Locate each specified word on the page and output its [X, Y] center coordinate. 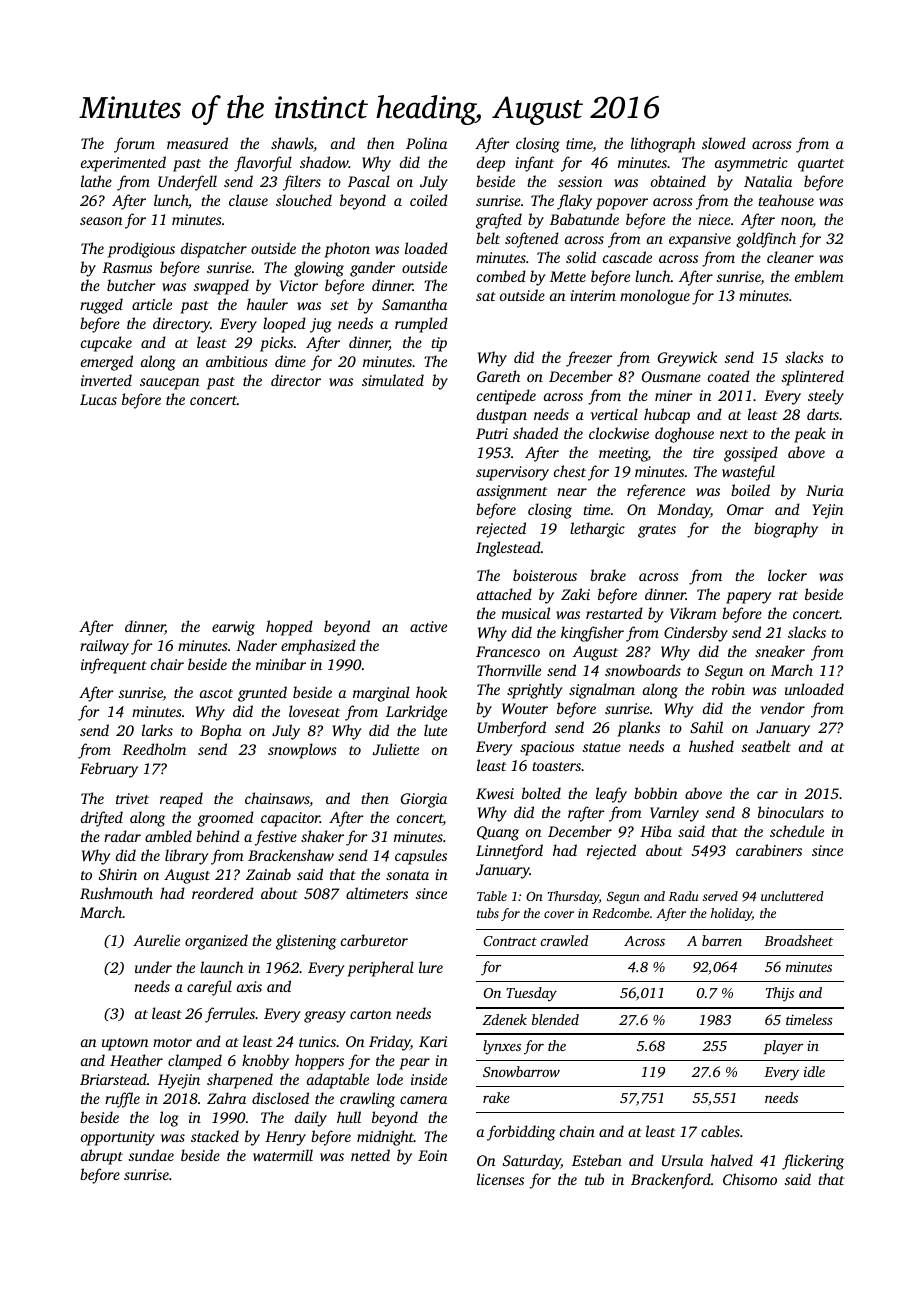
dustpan [502, 416]
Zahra [226, 1098]
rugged [101, 306]
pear [414, 1064]
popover [622, 204]
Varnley [674, 814]
